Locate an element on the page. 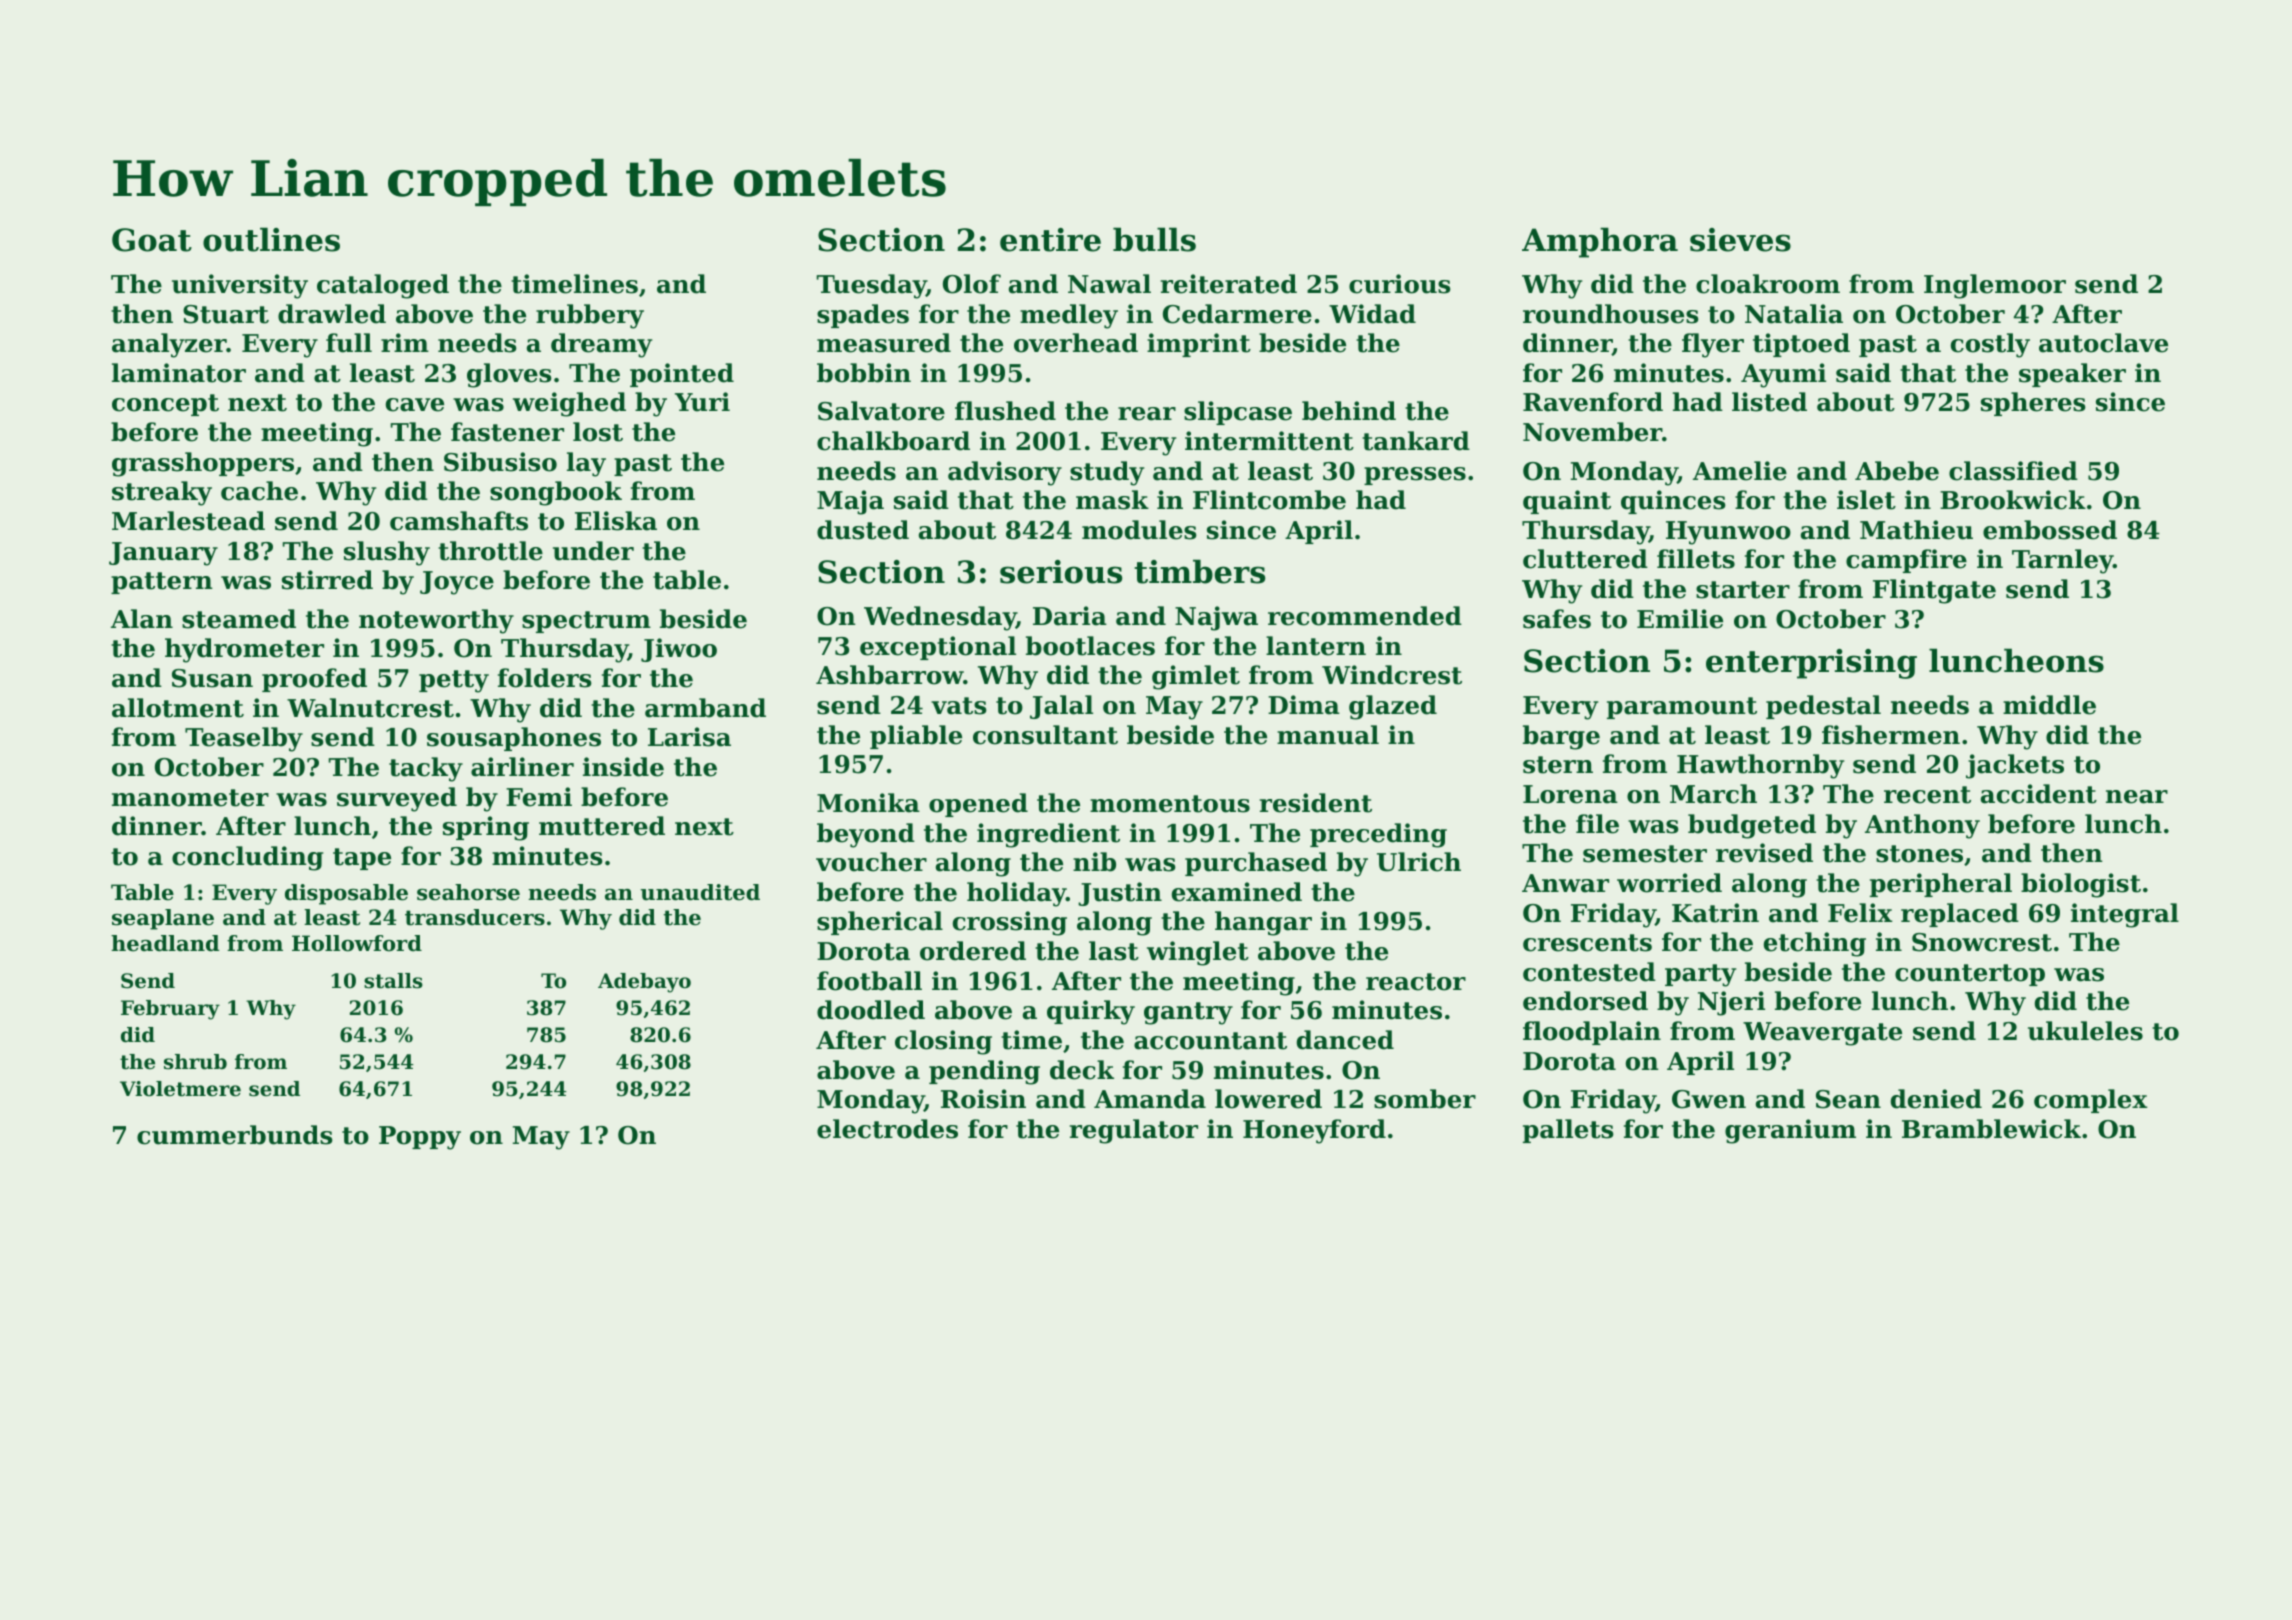  Poppy is located at coordinates (420, 1138).
